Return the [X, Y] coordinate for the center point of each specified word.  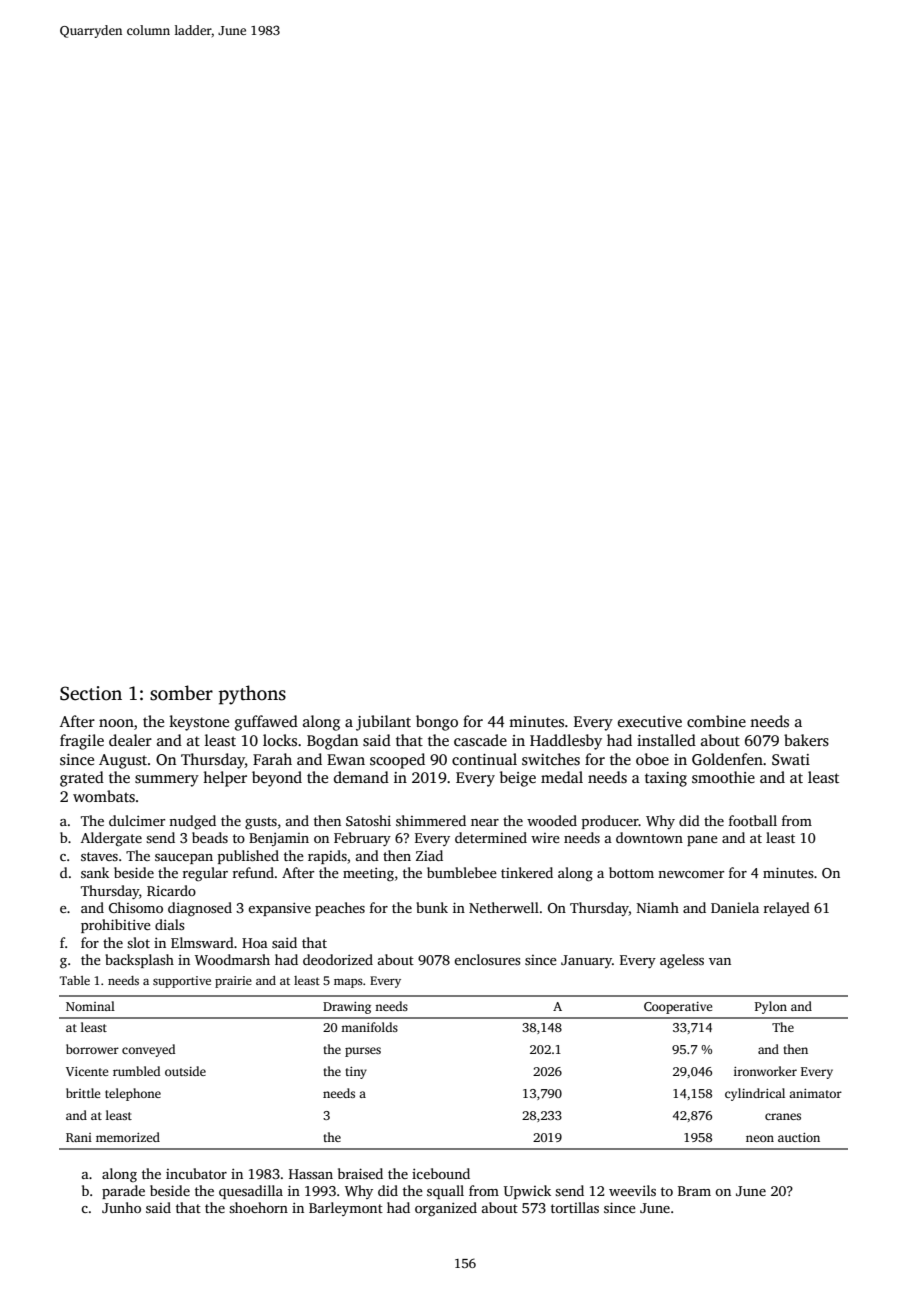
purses [363, 1052]
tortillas [575, 1207]
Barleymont [346, 1209]
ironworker [765, 1071]
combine [716, 721]
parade [123, 1192]
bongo [437, 723]
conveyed [148, 1050]
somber [181, 693]
